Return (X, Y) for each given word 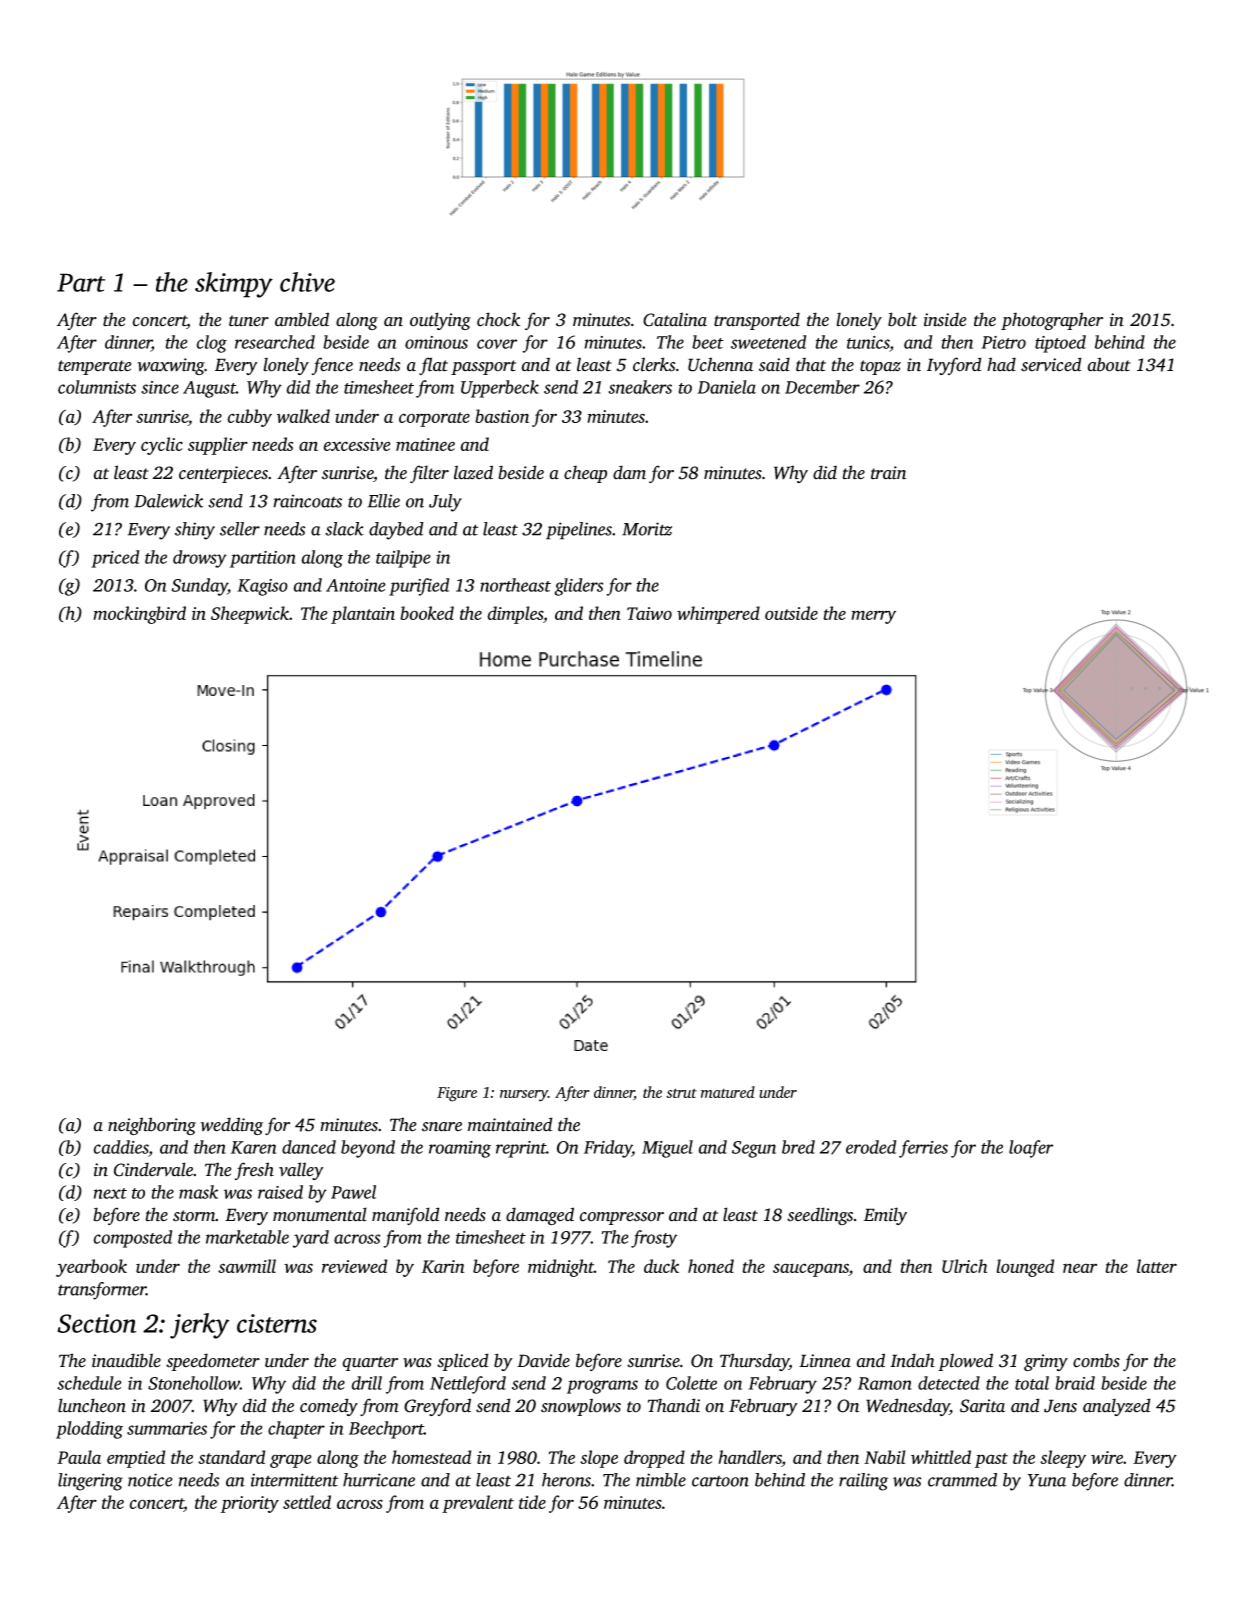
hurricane (379, 1480)
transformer (102, 1291)
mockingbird (139, 615)
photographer (1052, 321)
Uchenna (720, 364)
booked (427, 613)
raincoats (307, 501)
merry (873, 617)
